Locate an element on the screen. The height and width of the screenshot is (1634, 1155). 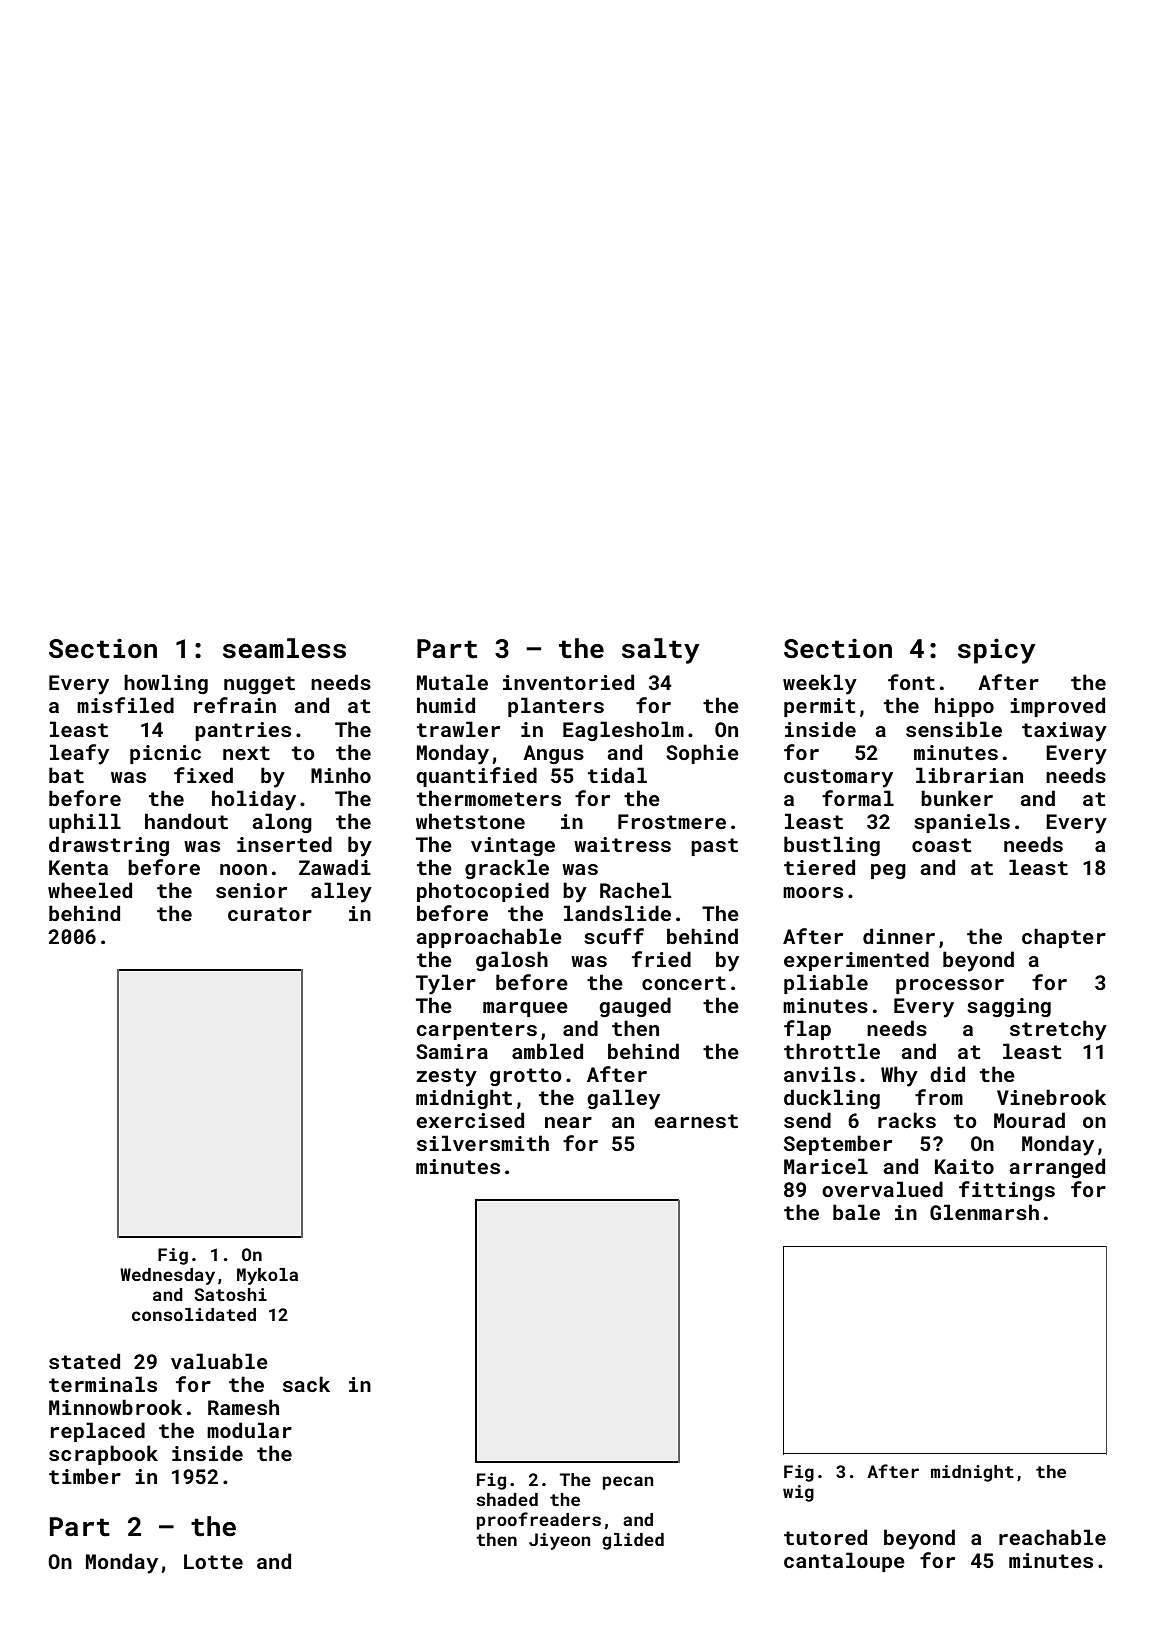
silversmith is located at coordinates (483, 1143).
